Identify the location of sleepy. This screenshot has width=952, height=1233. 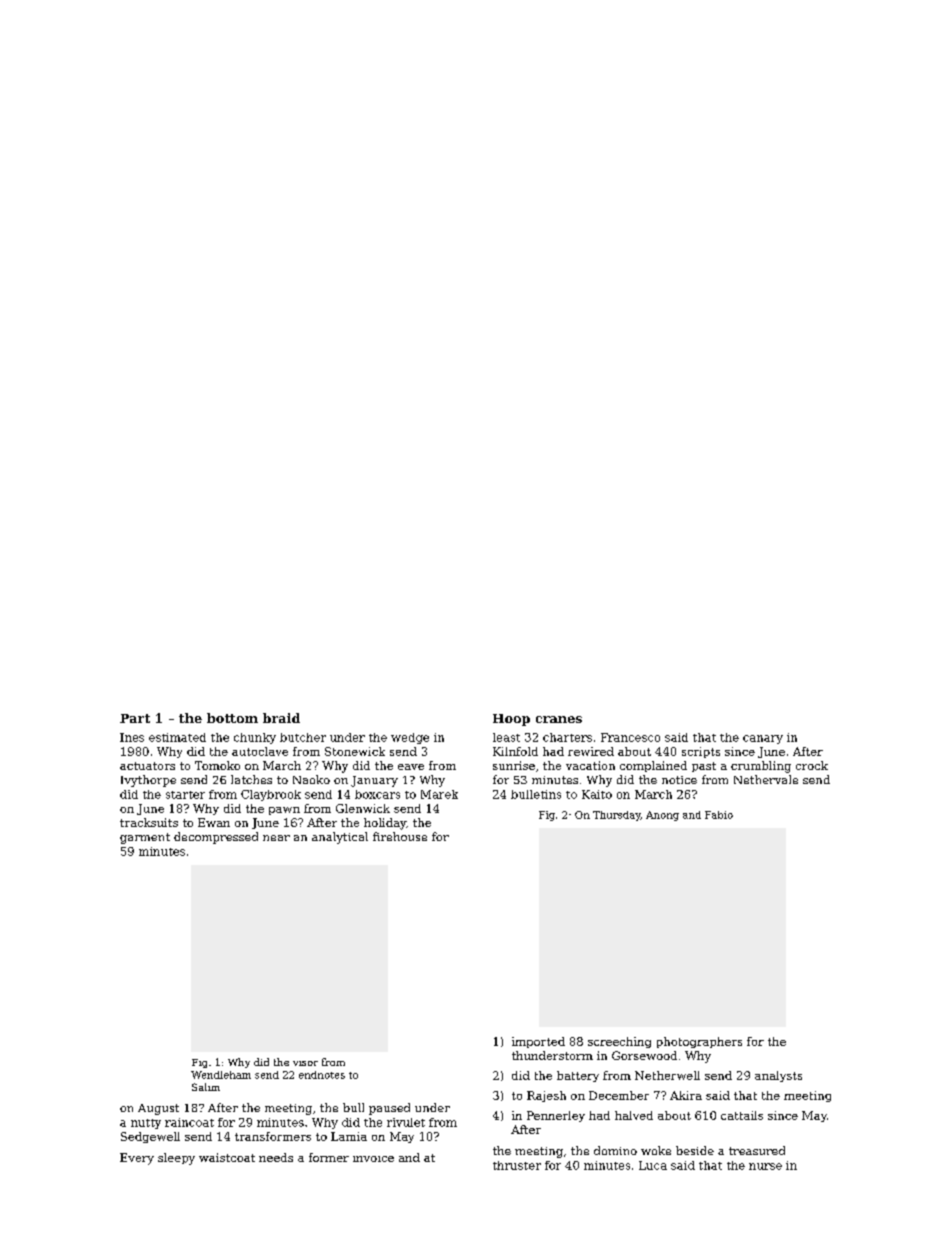
(176, 1159).
